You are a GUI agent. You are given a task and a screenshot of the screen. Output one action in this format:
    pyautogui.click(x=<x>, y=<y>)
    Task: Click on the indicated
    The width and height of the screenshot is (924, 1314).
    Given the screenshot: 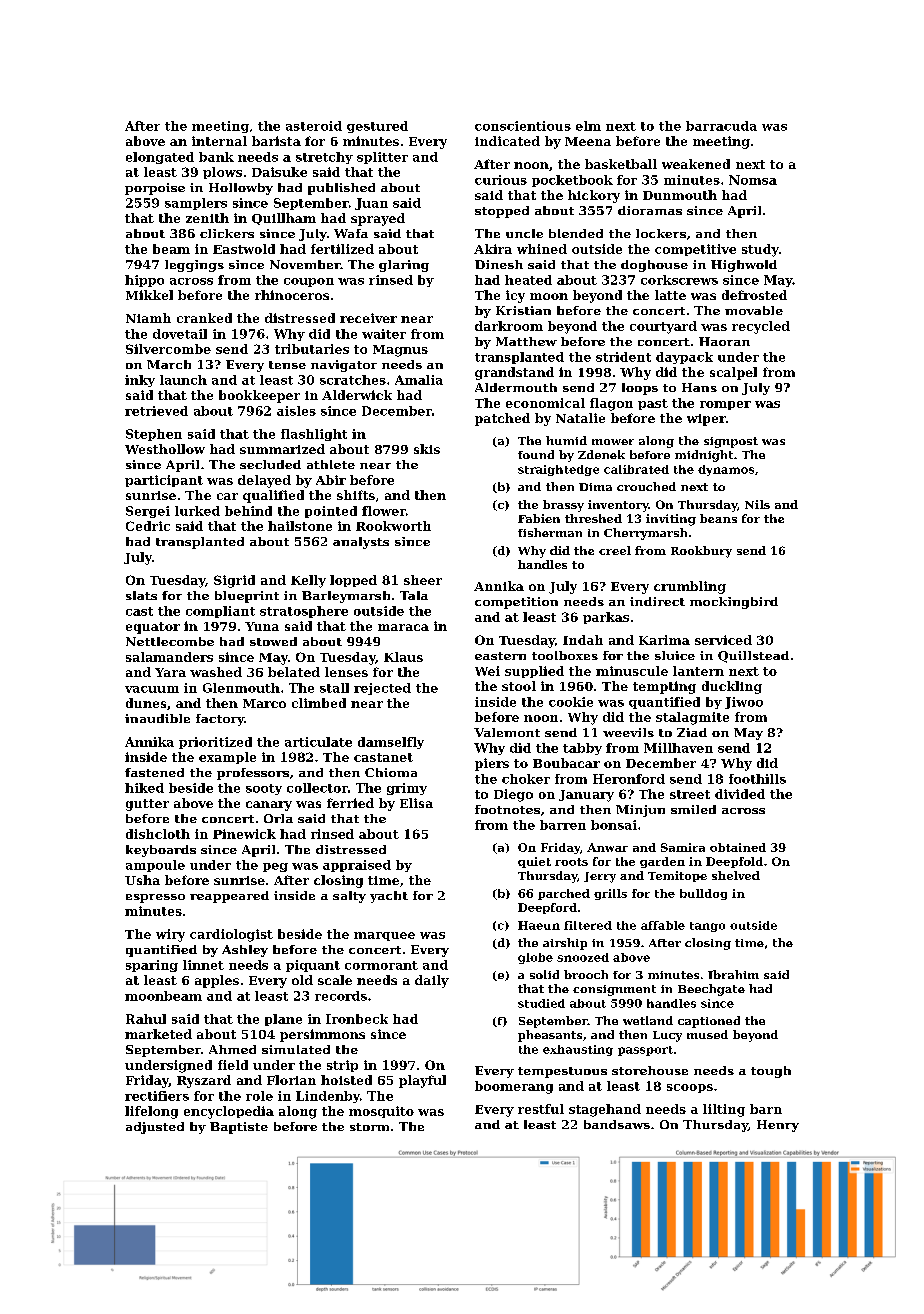 What is the action you would take?
    pyautogui.click(x=507, y=141)
